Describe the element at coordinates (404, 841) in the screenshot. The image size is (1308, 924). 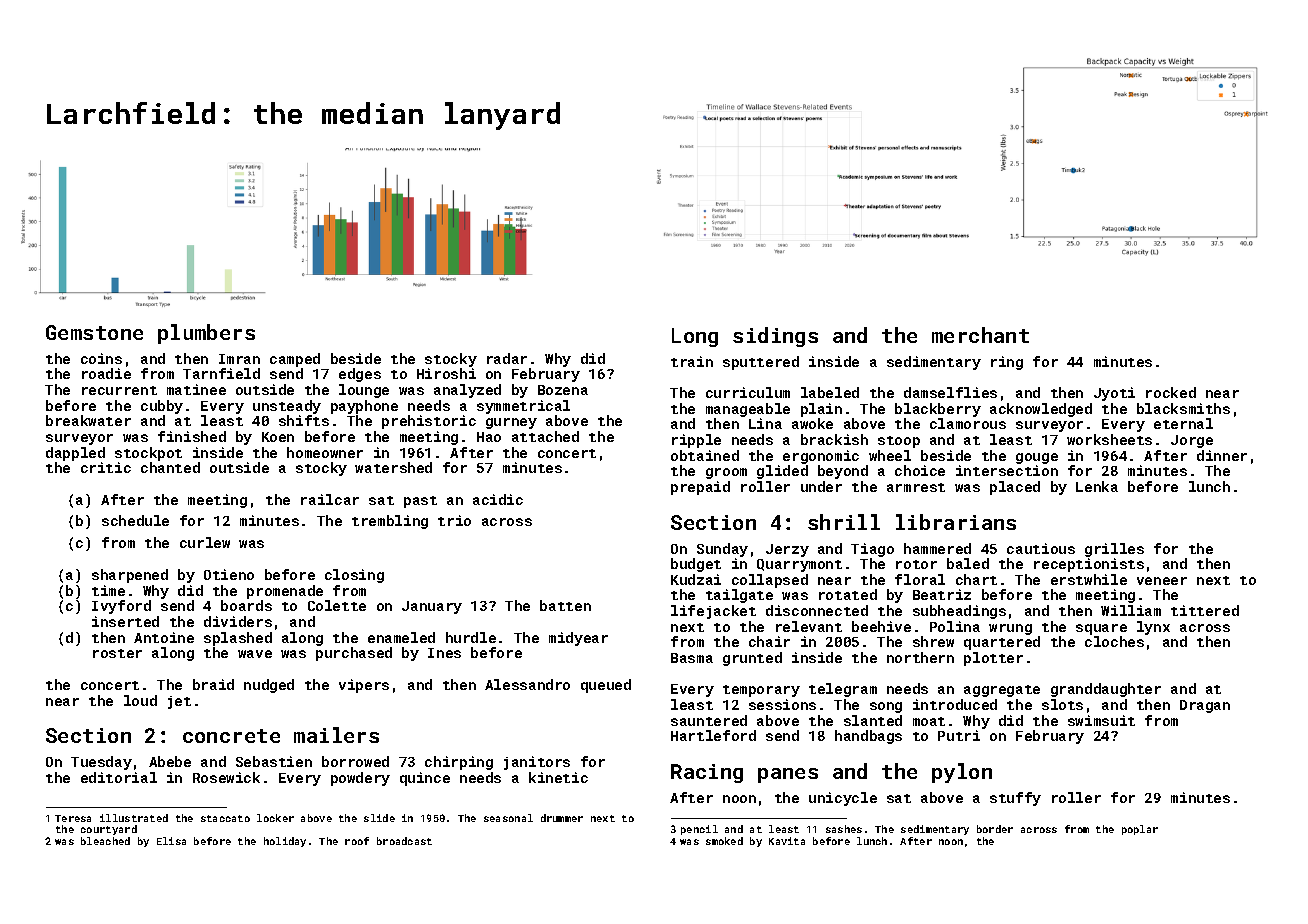
I see `broadcast` at that location.
